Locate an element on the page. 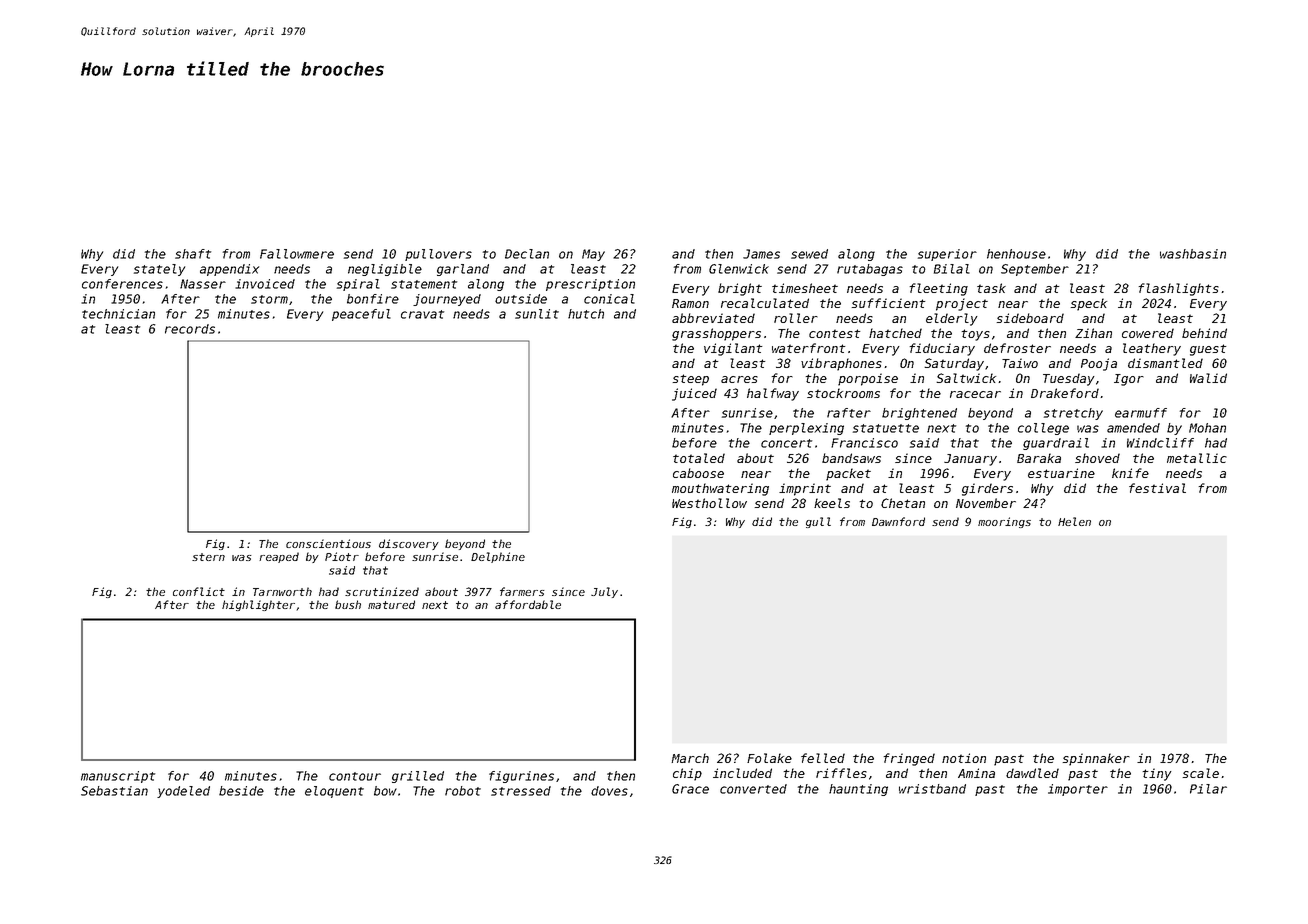 The image size is (1308, 924). flashlights is located at coordinates (1178, 289).
